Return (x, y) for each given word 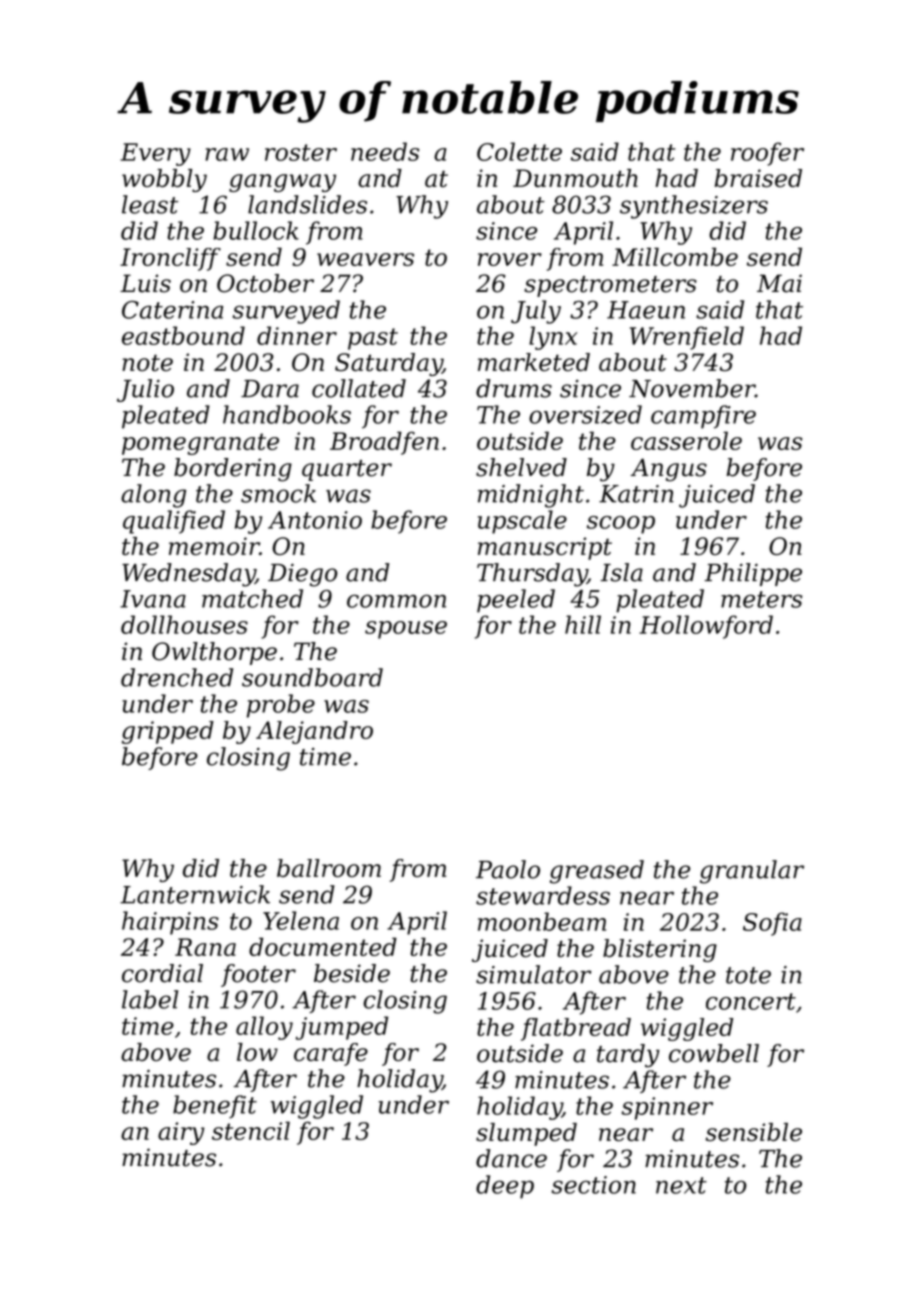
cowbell (714, 1053)
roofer (767, 154)
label (150, 999)
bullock (256, 230)
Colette (519, 151)
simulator (534, 974)
